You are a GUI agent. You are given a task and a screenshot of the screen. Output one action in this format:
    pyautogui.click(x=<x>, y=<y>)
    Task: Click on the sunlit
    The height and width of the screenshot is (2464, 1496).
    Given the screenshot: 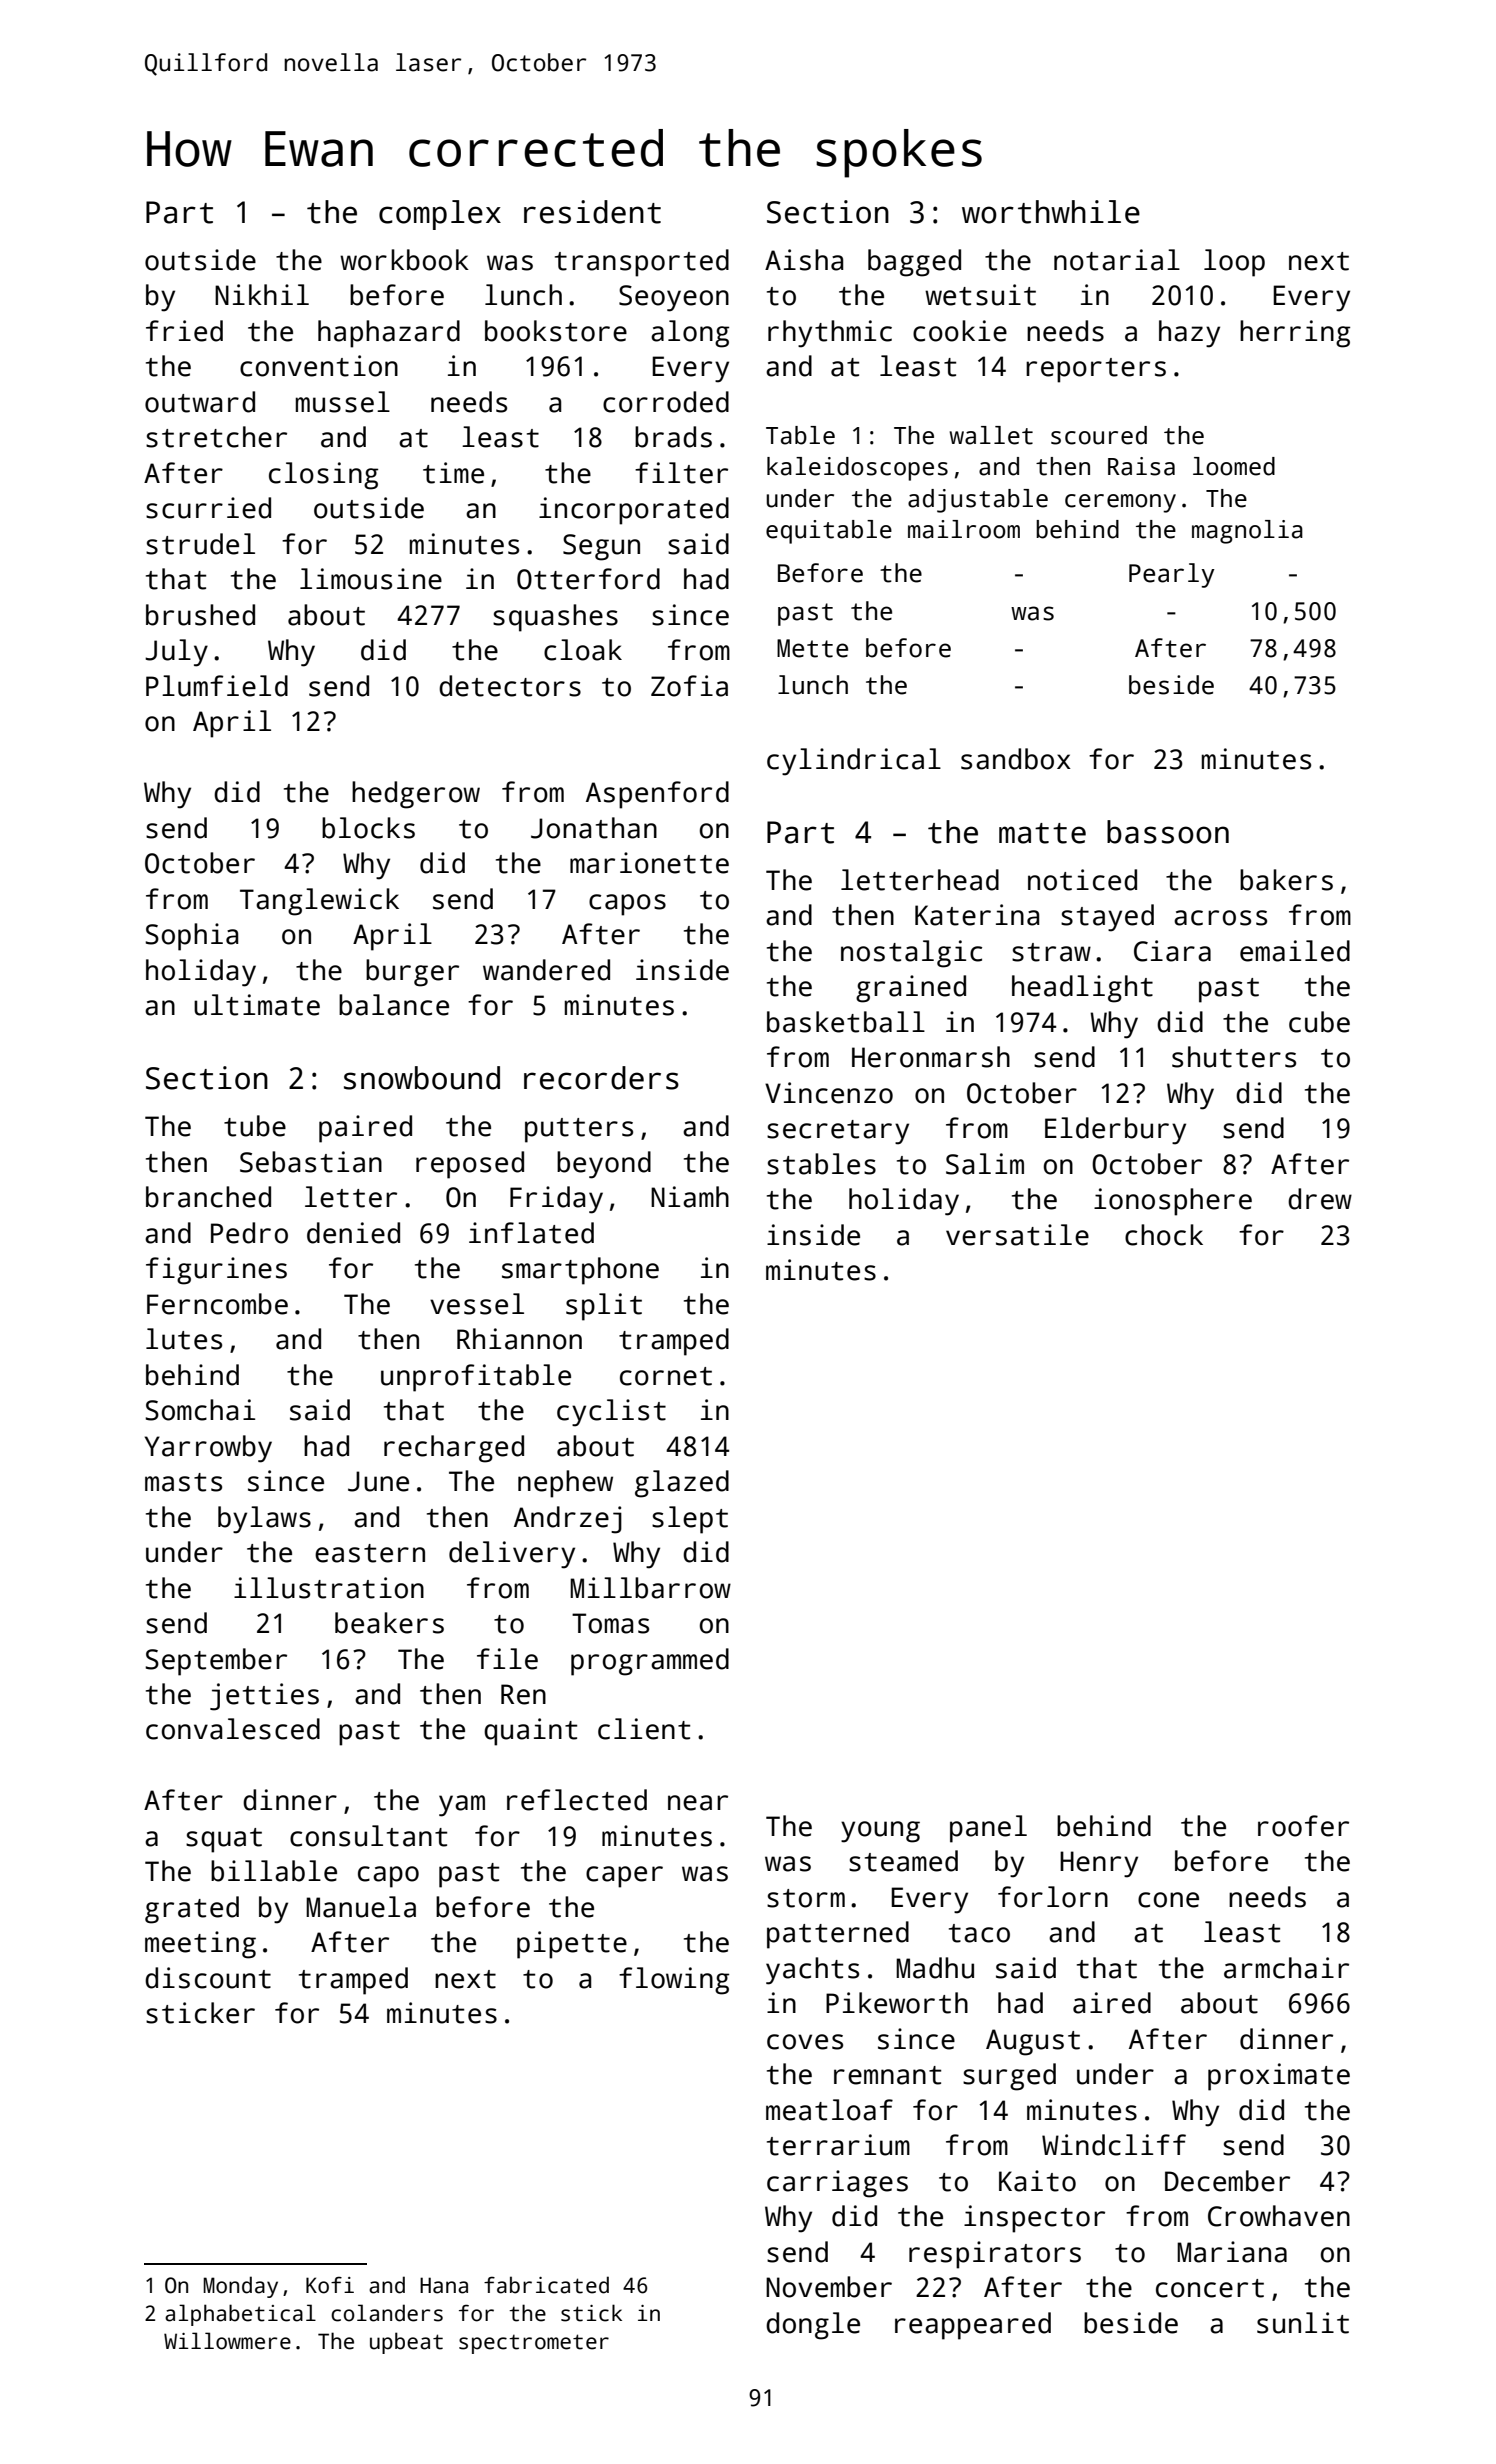 What is the action you would take?
    pyautogui.click(x=1303, y=2323)
